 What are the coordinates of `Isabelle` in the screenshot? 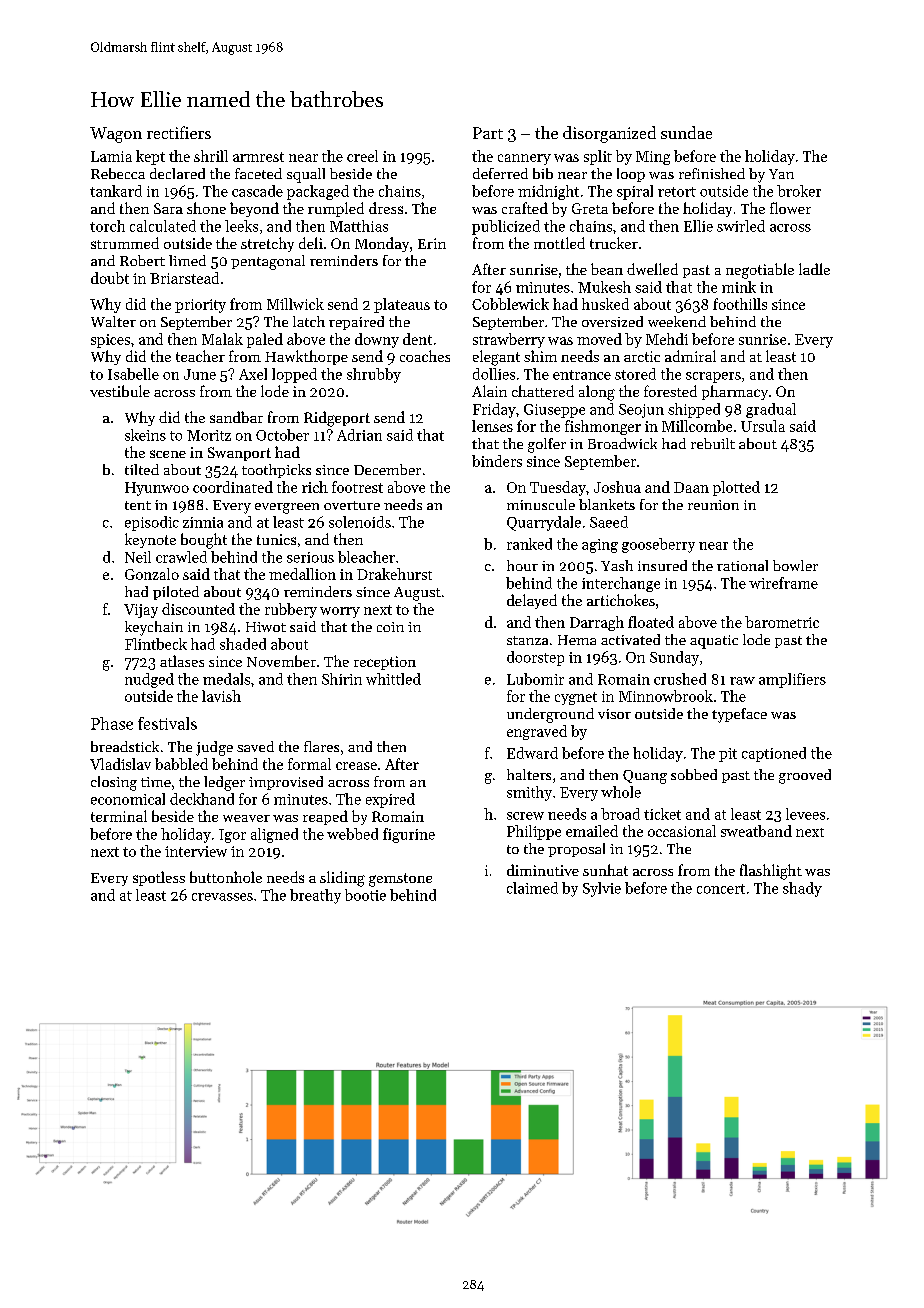 It's located at (133, 374).
